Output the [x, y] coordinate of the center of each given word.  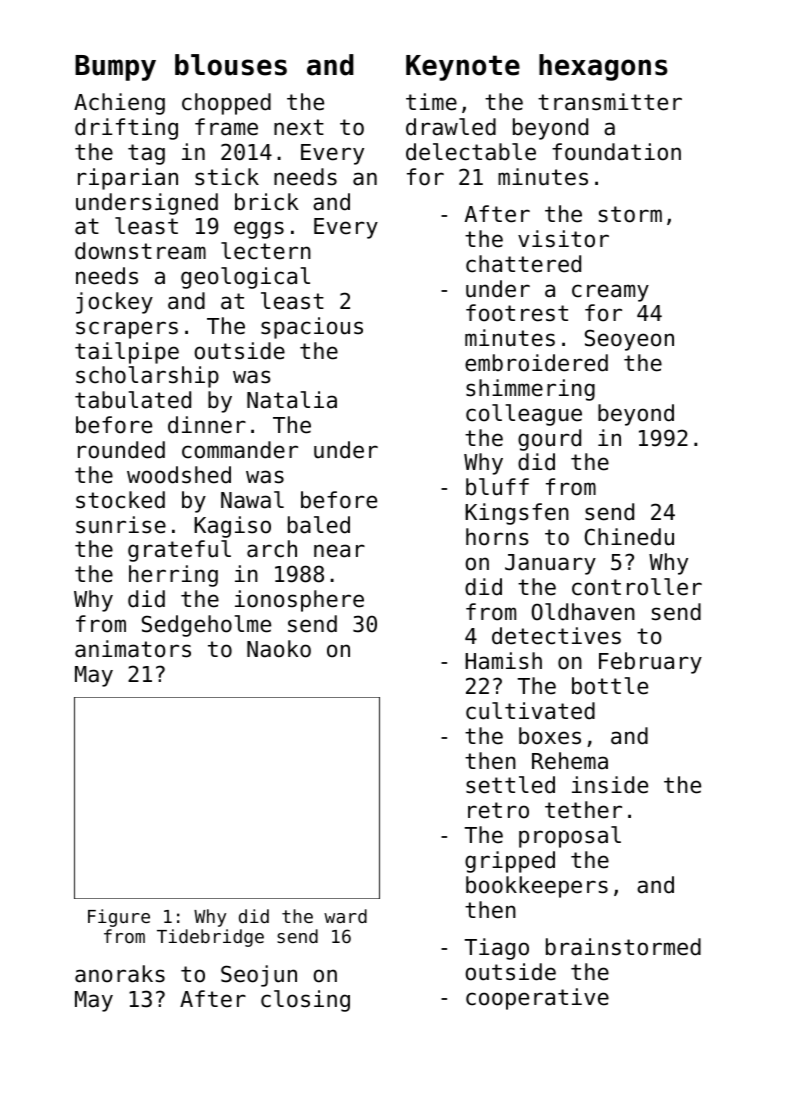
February [650, 663]
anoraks [120, 974]
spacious [312, 328]
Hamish [503, 661]
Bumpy [115, 68]
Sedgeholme [206, 626]
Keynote [463, 68]
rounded [121, 450]
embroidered [536, 363]
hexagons [603, 67]
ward [345, 916]
